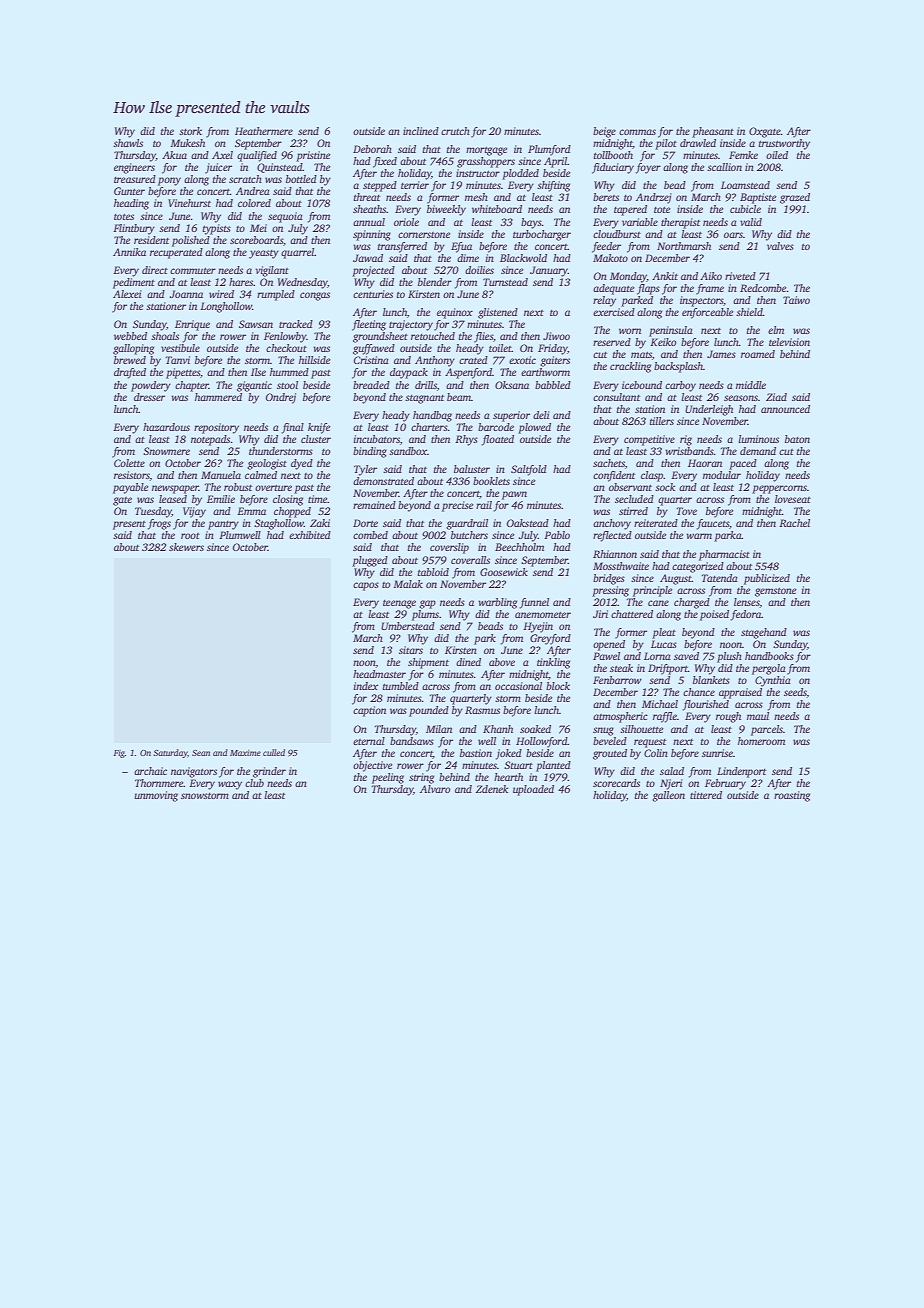 The image size is (924, 1308). Describe the element at coordinates (617, 234) in the screenshot. I see `cloudburst` at that location.
